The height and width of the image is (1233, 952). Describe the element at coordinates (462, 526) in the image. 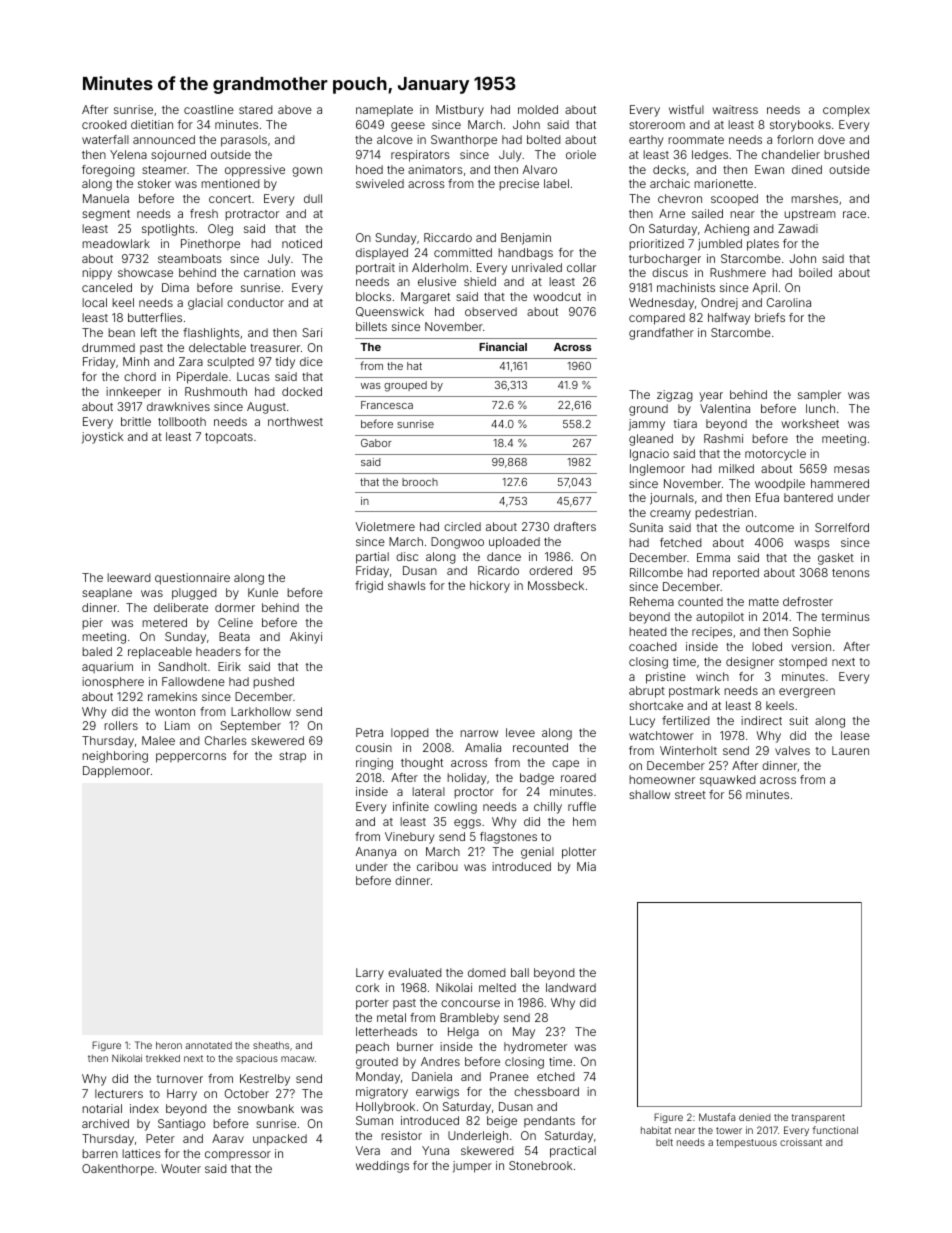

I see `circled` at that location.
